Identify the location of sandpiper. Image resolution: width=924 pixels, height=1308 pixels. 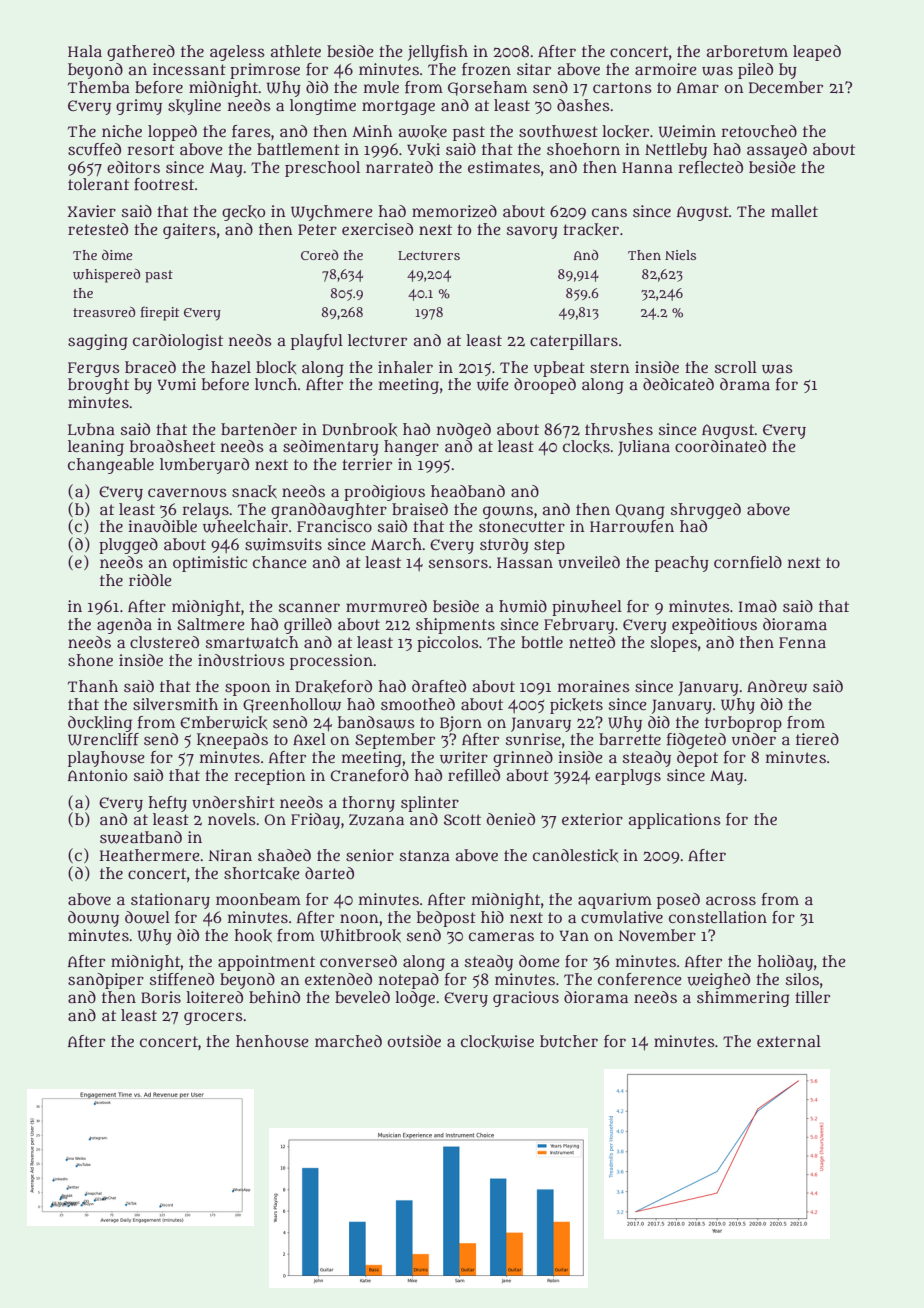
(106, 981).
